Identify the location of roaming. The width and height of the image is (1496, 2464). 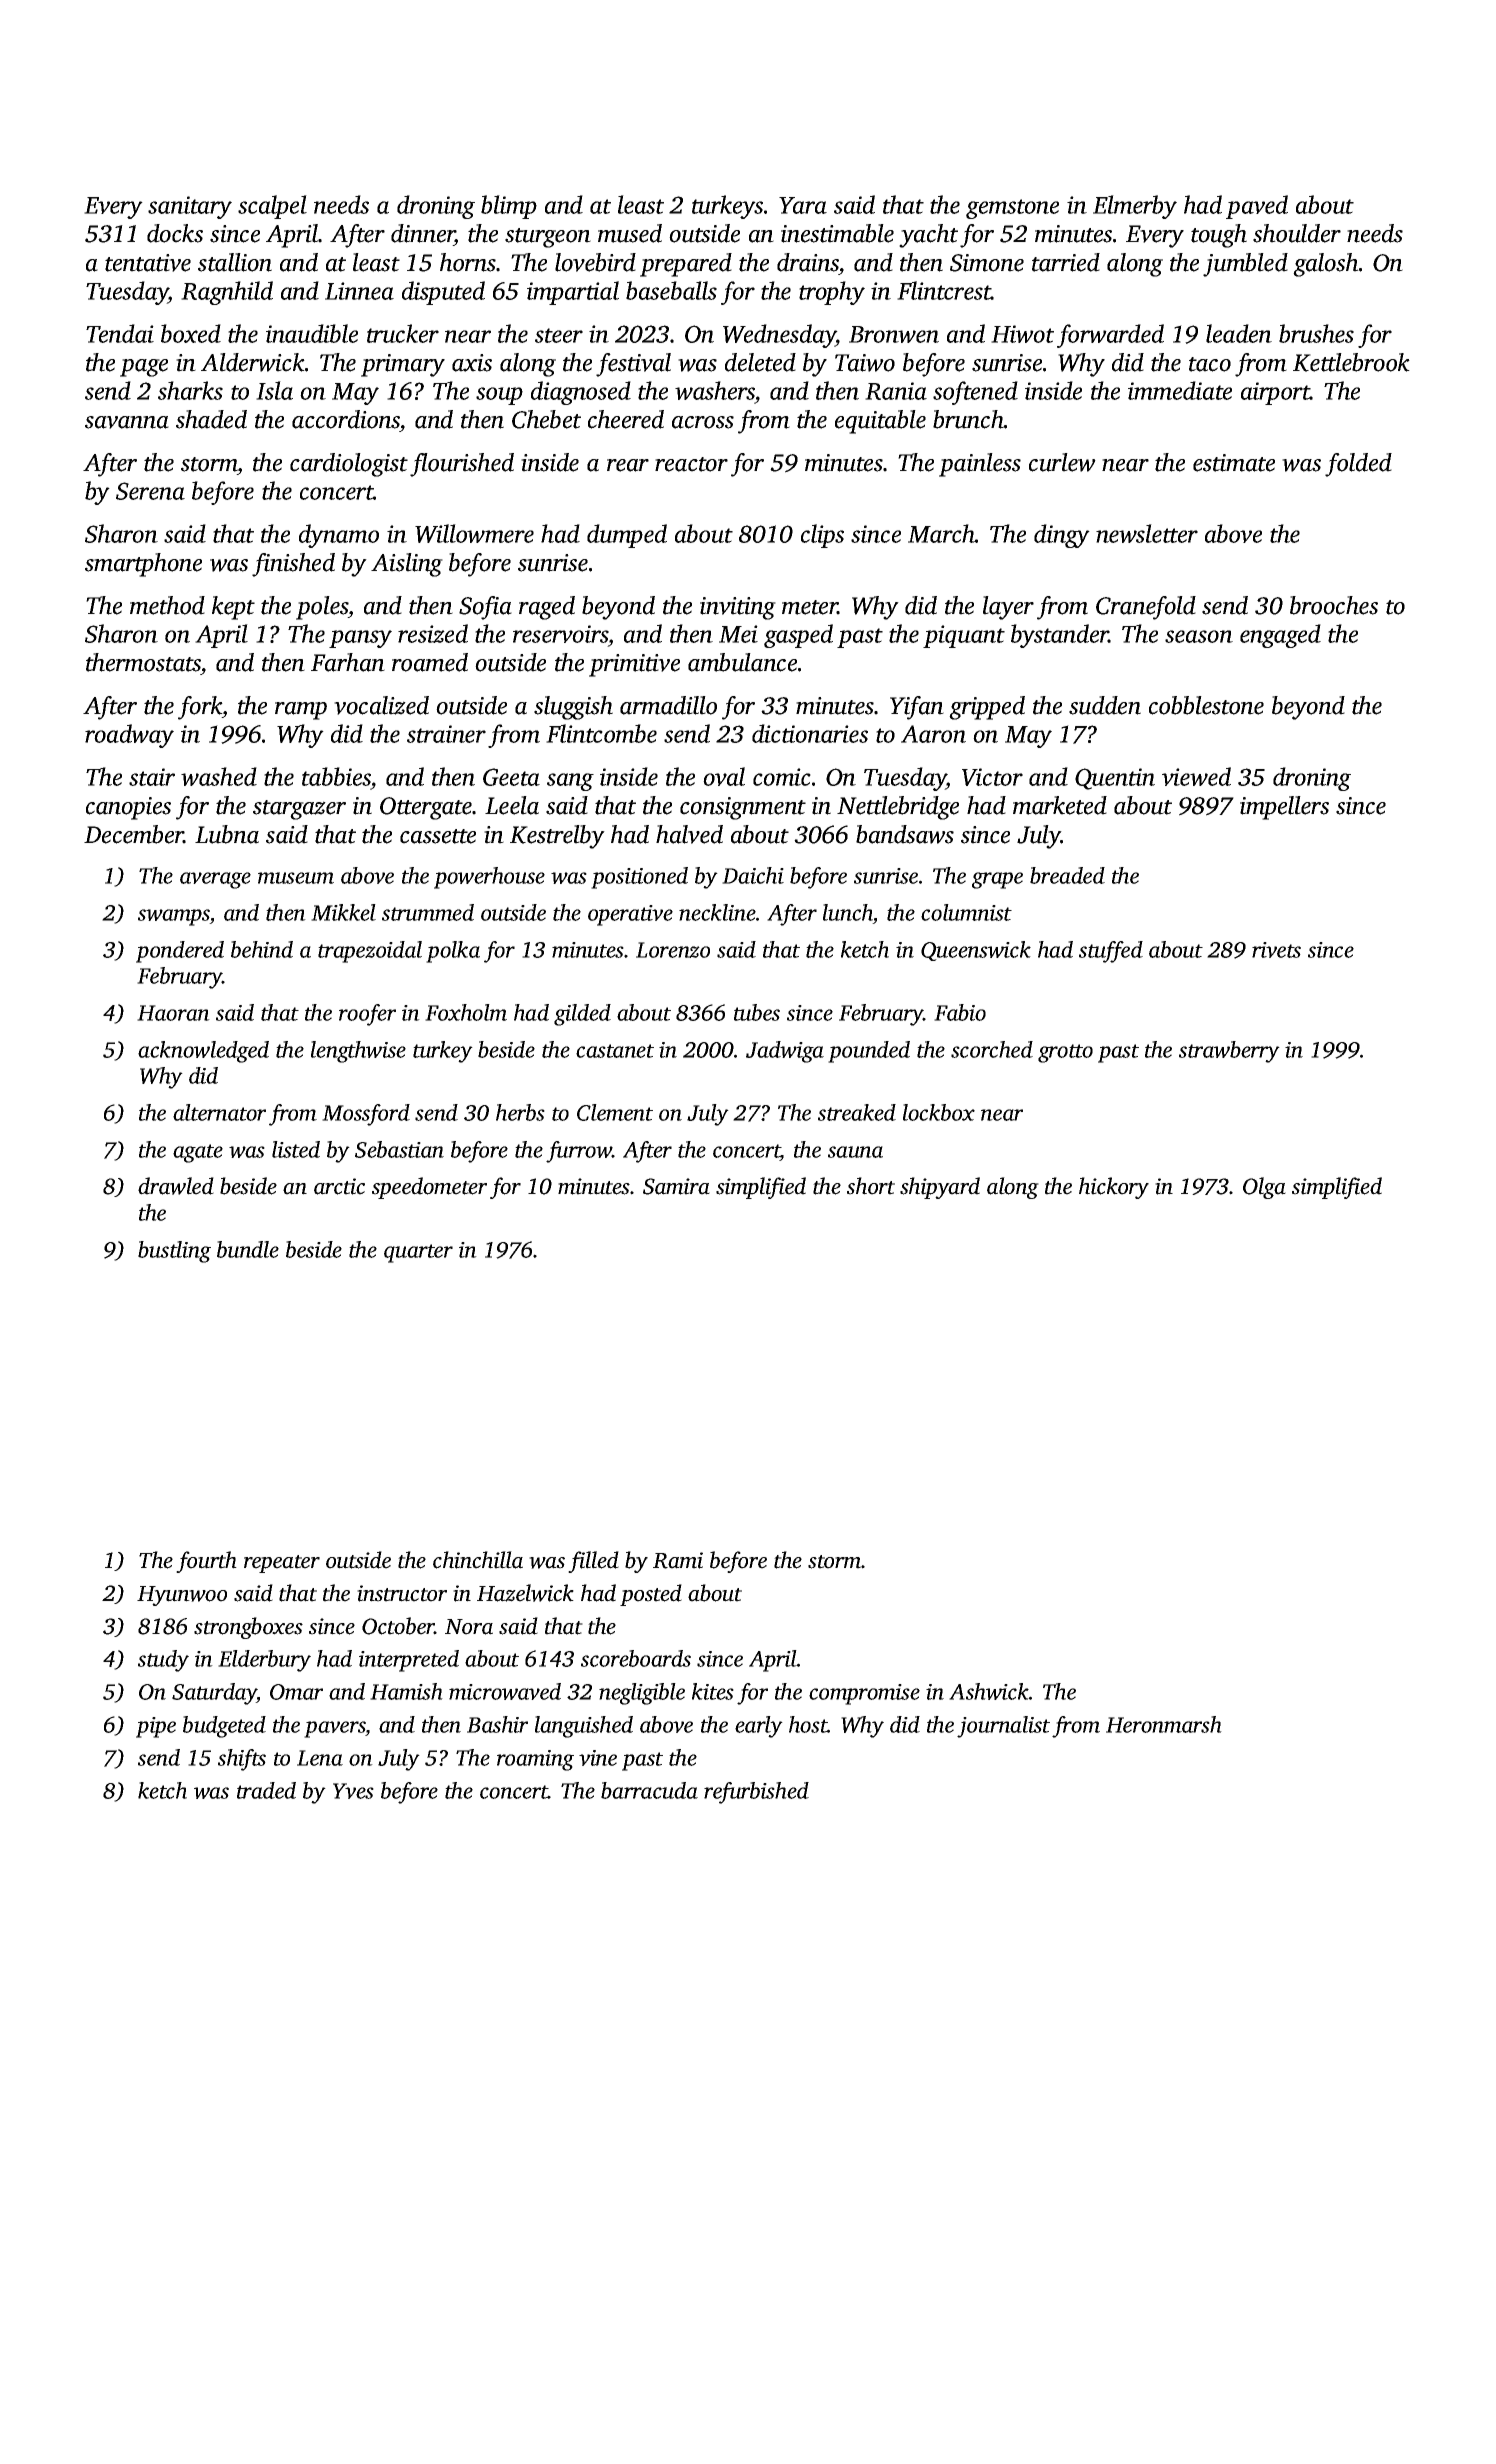
(535, 1760).
